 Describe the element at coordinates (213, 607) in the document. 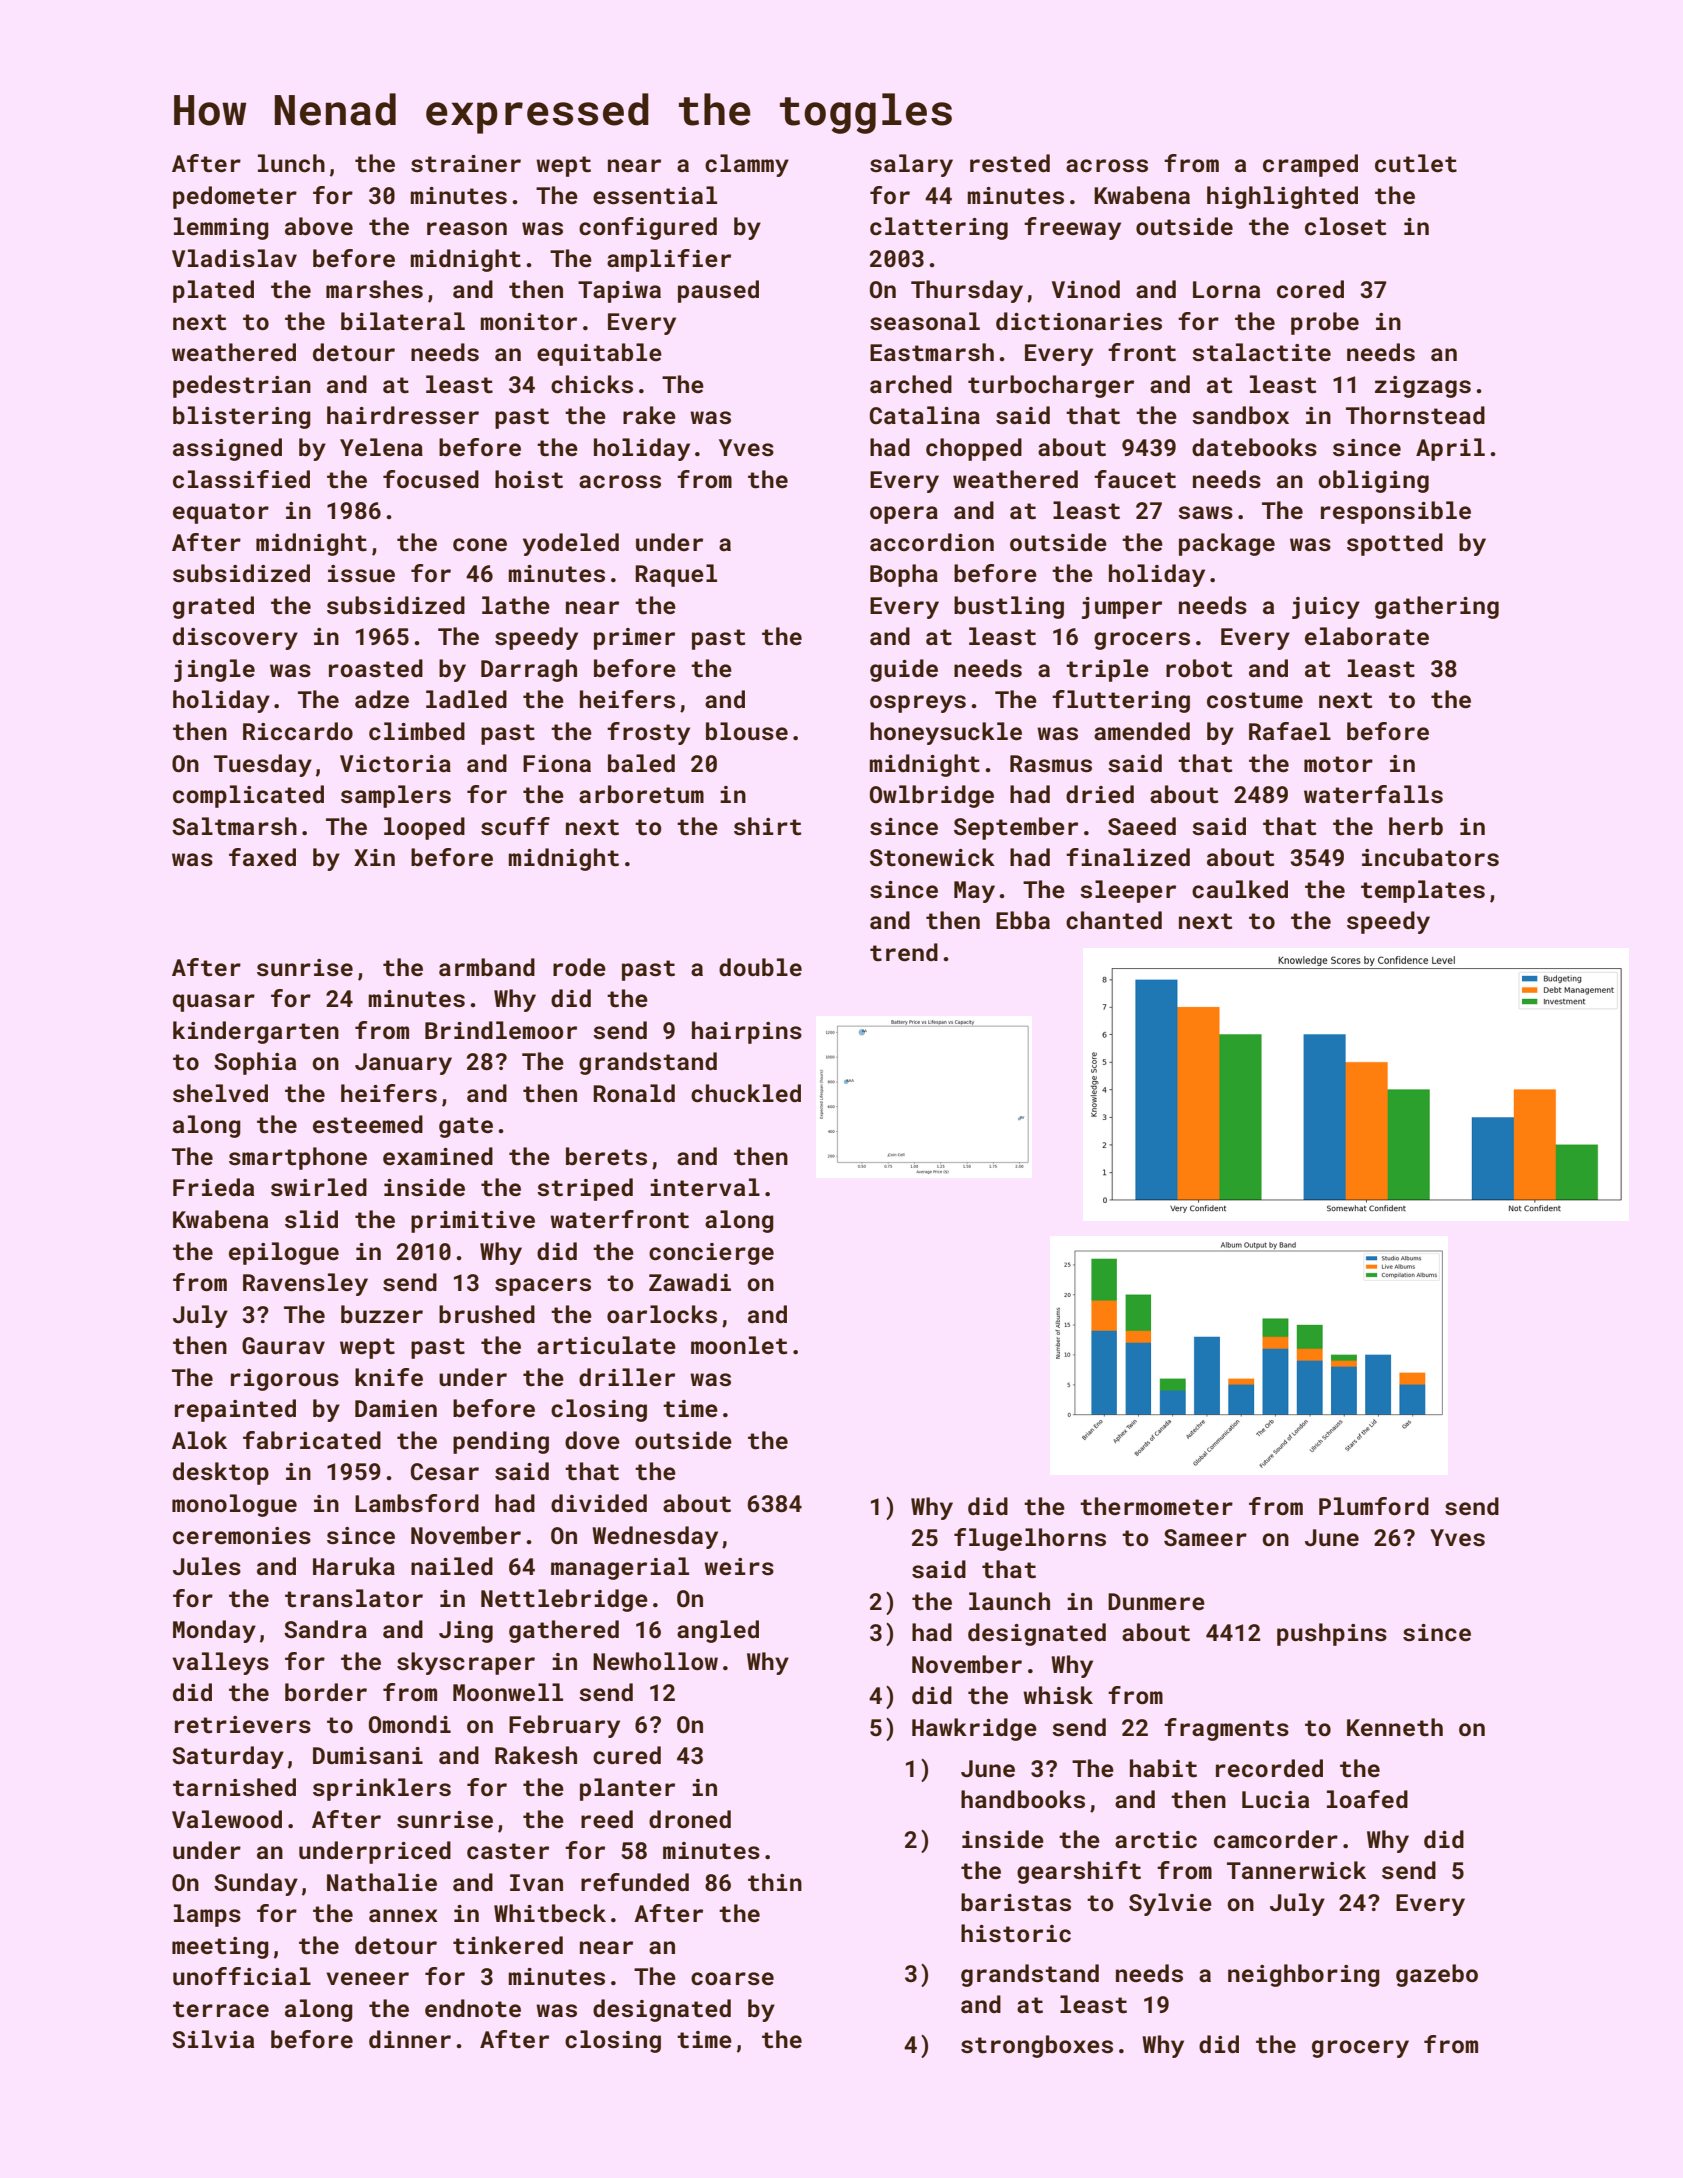

I see `grated` at that location.
